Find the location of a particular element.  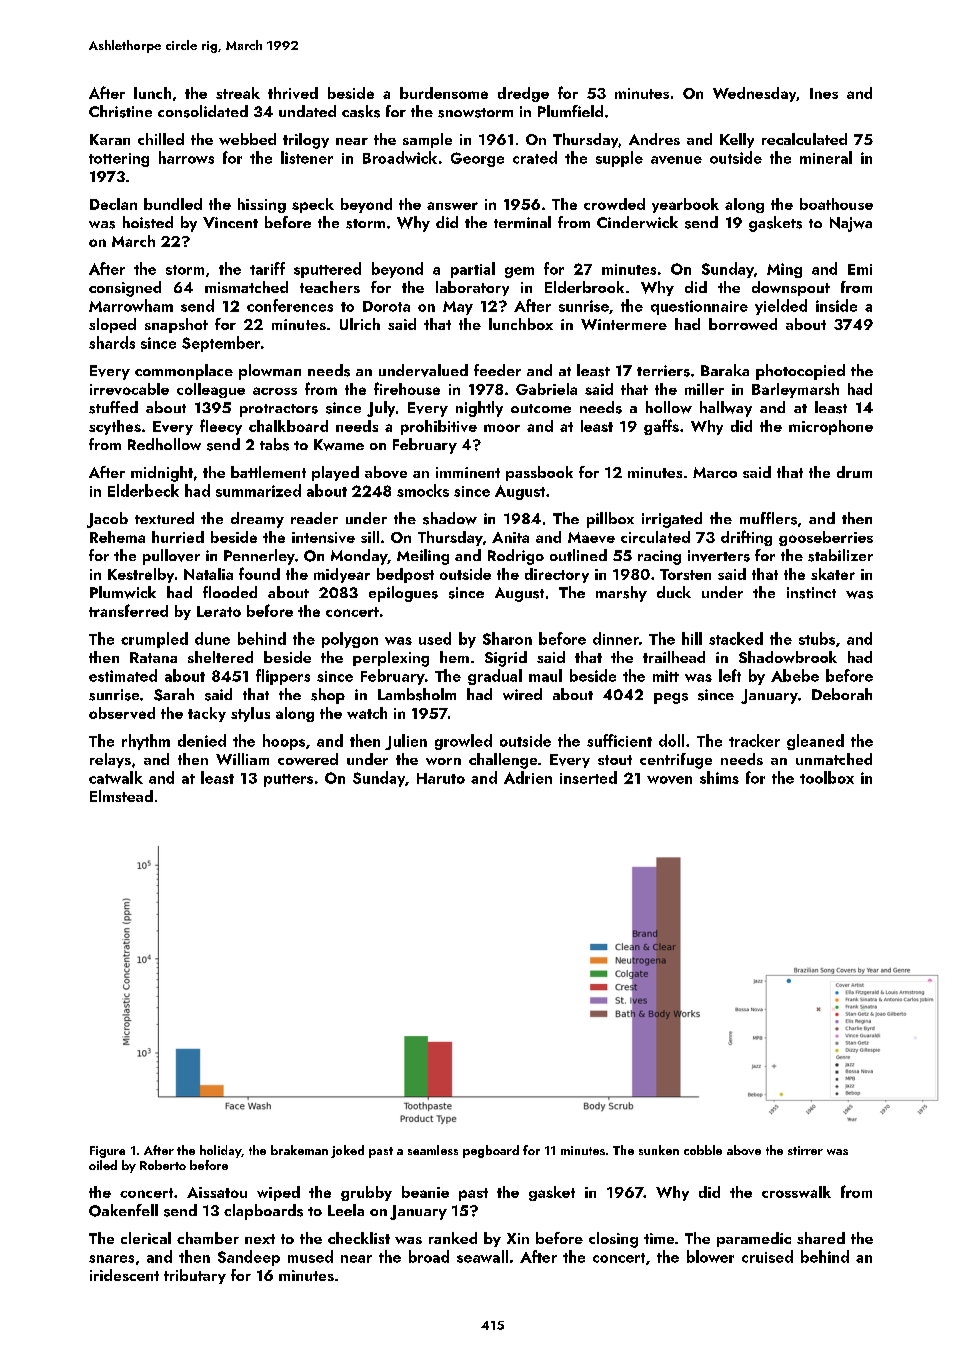

Ming is located at coordinates (784, 270).
